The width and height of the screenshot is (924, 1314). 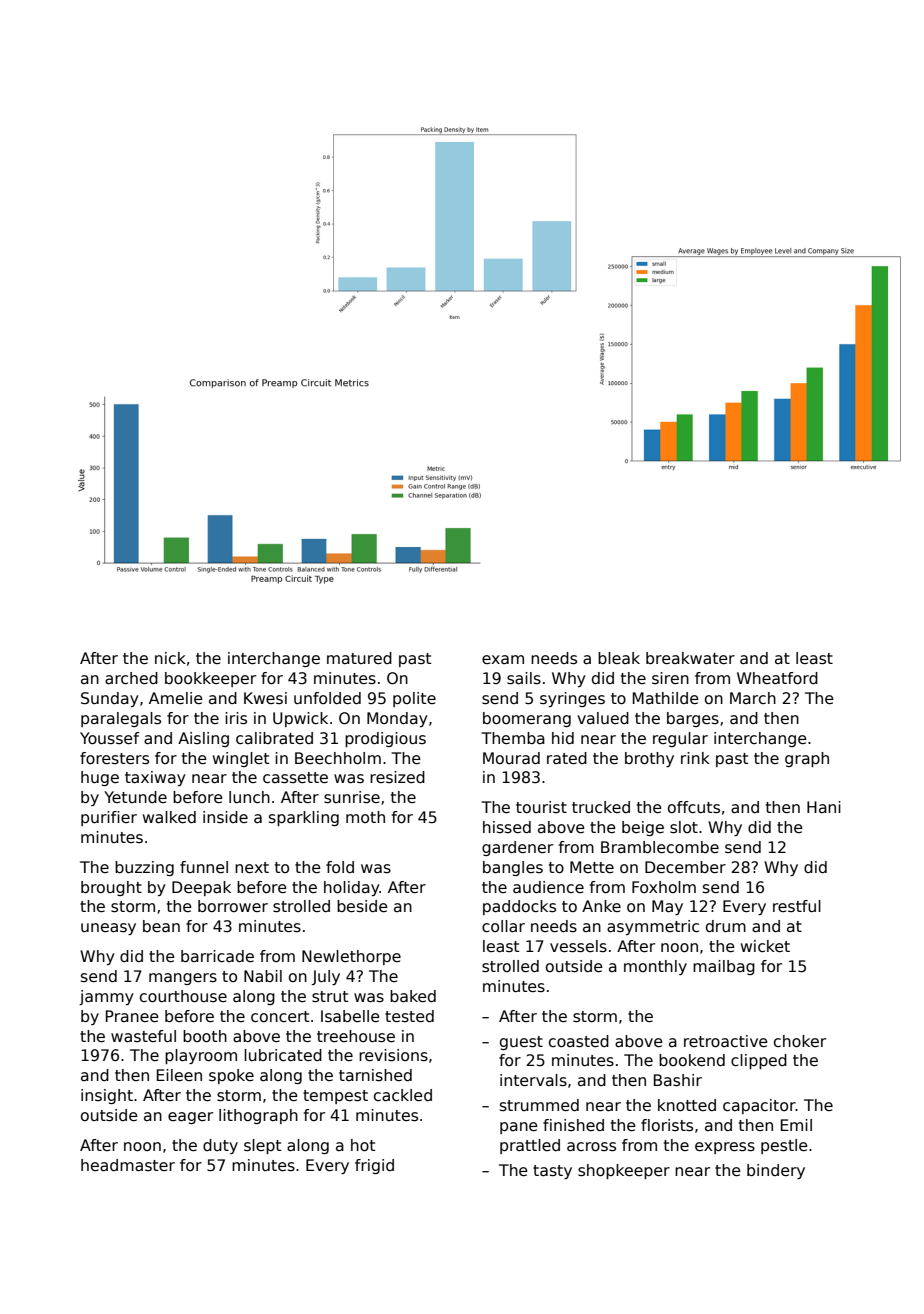 What do you see at coordinates (169, 817) in the screenshot?
I see `walked` at bounding box center [169, 817].
